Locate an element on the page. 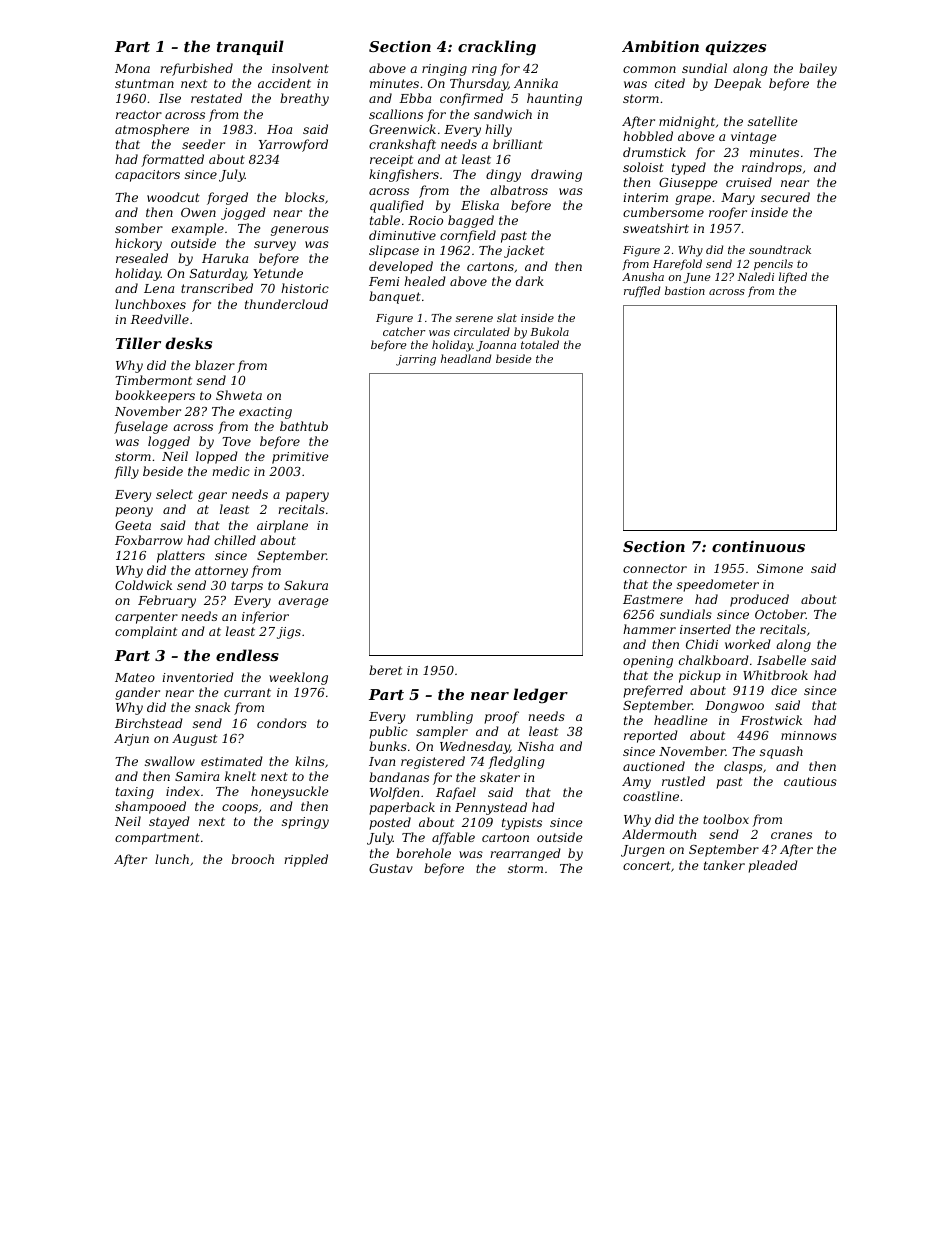 Image resolution: width=952 pixels, height=1233 pixels. slat is located at coordinates (507, 317).
